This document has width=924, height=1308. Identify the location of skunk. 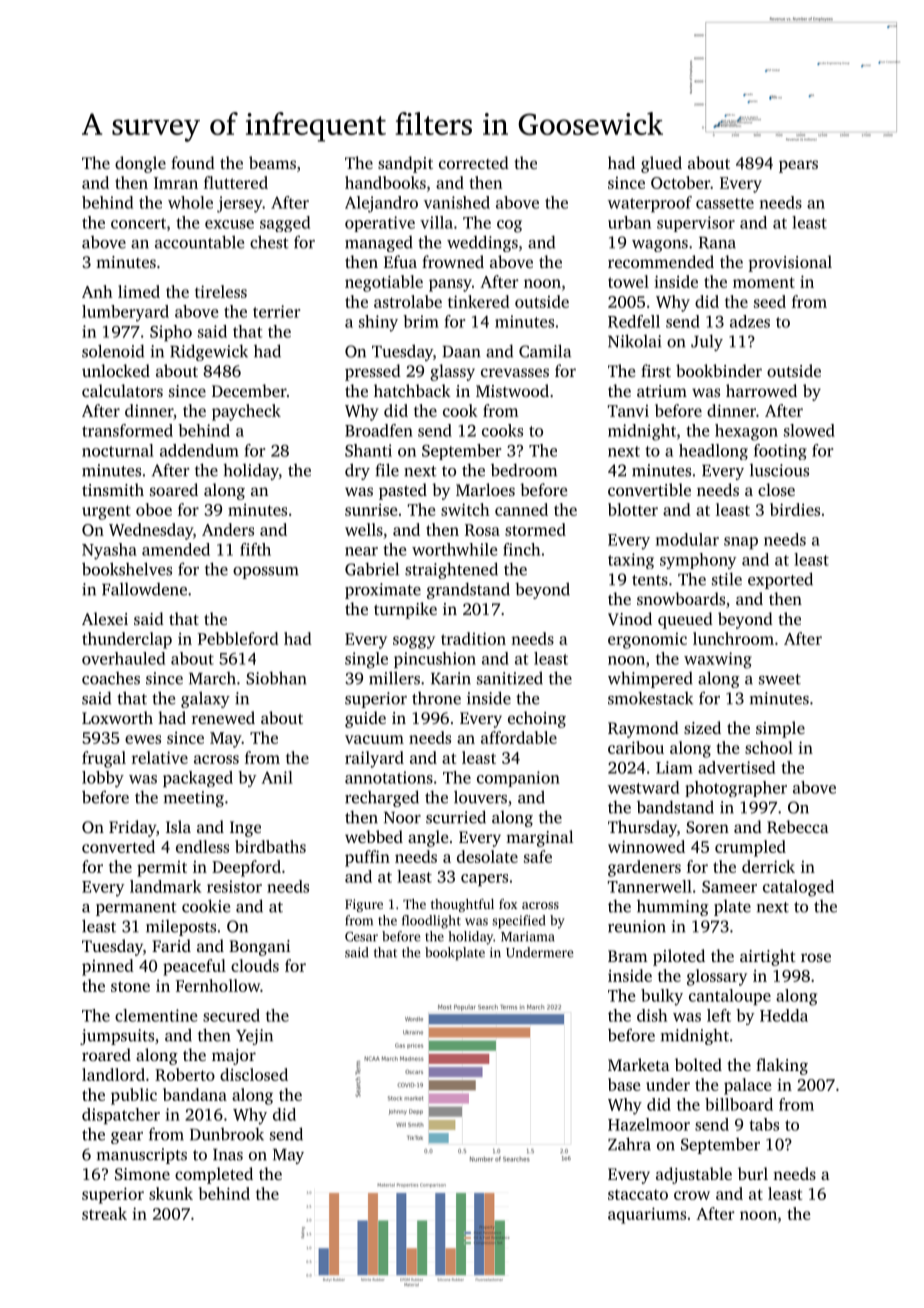
(171, 1193).
